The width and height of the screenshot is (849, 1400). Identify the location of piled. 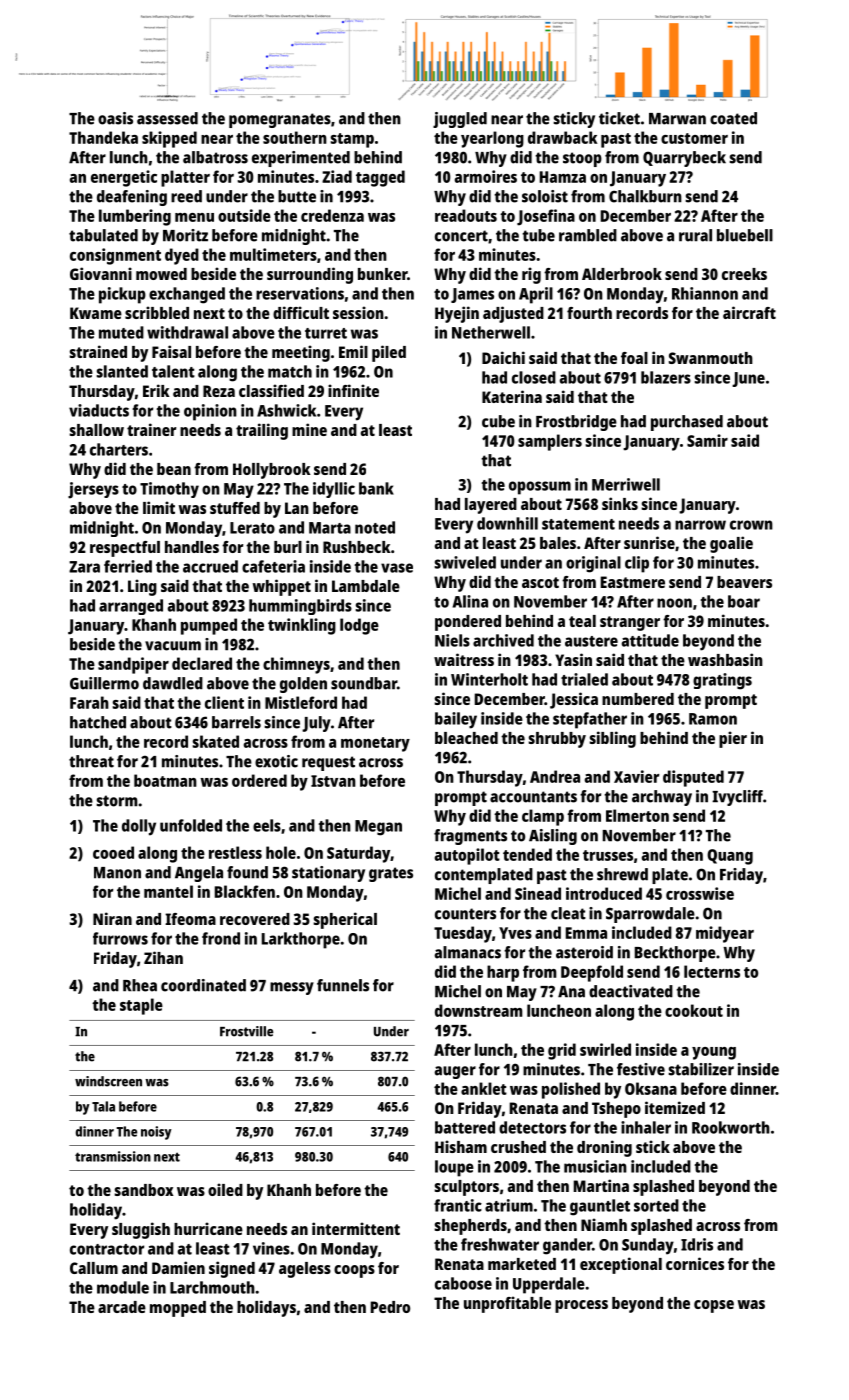
(389, 353).
